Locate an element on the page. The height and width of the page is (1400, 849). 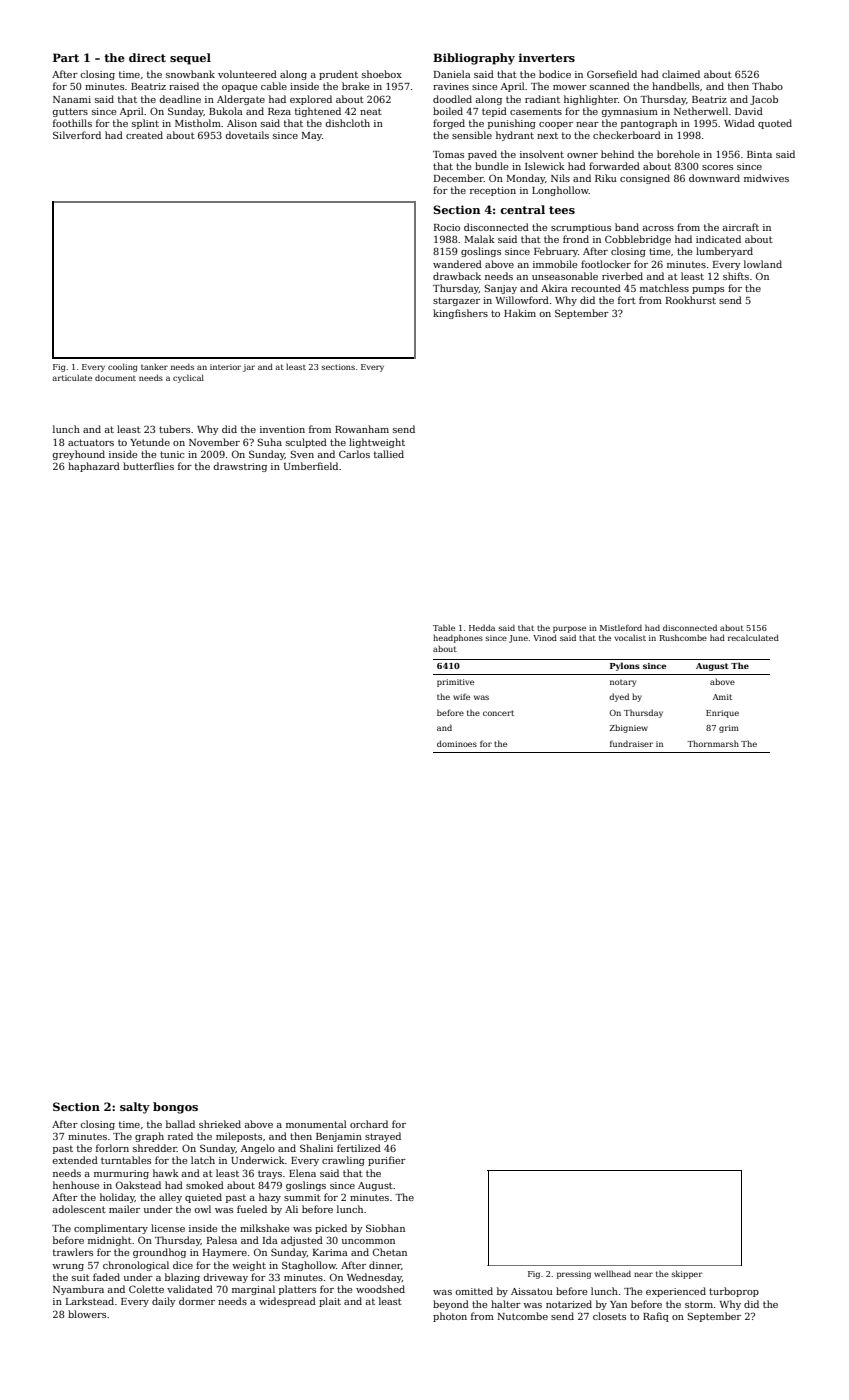
Thornmarsh is located at coordinates (713, 743).
